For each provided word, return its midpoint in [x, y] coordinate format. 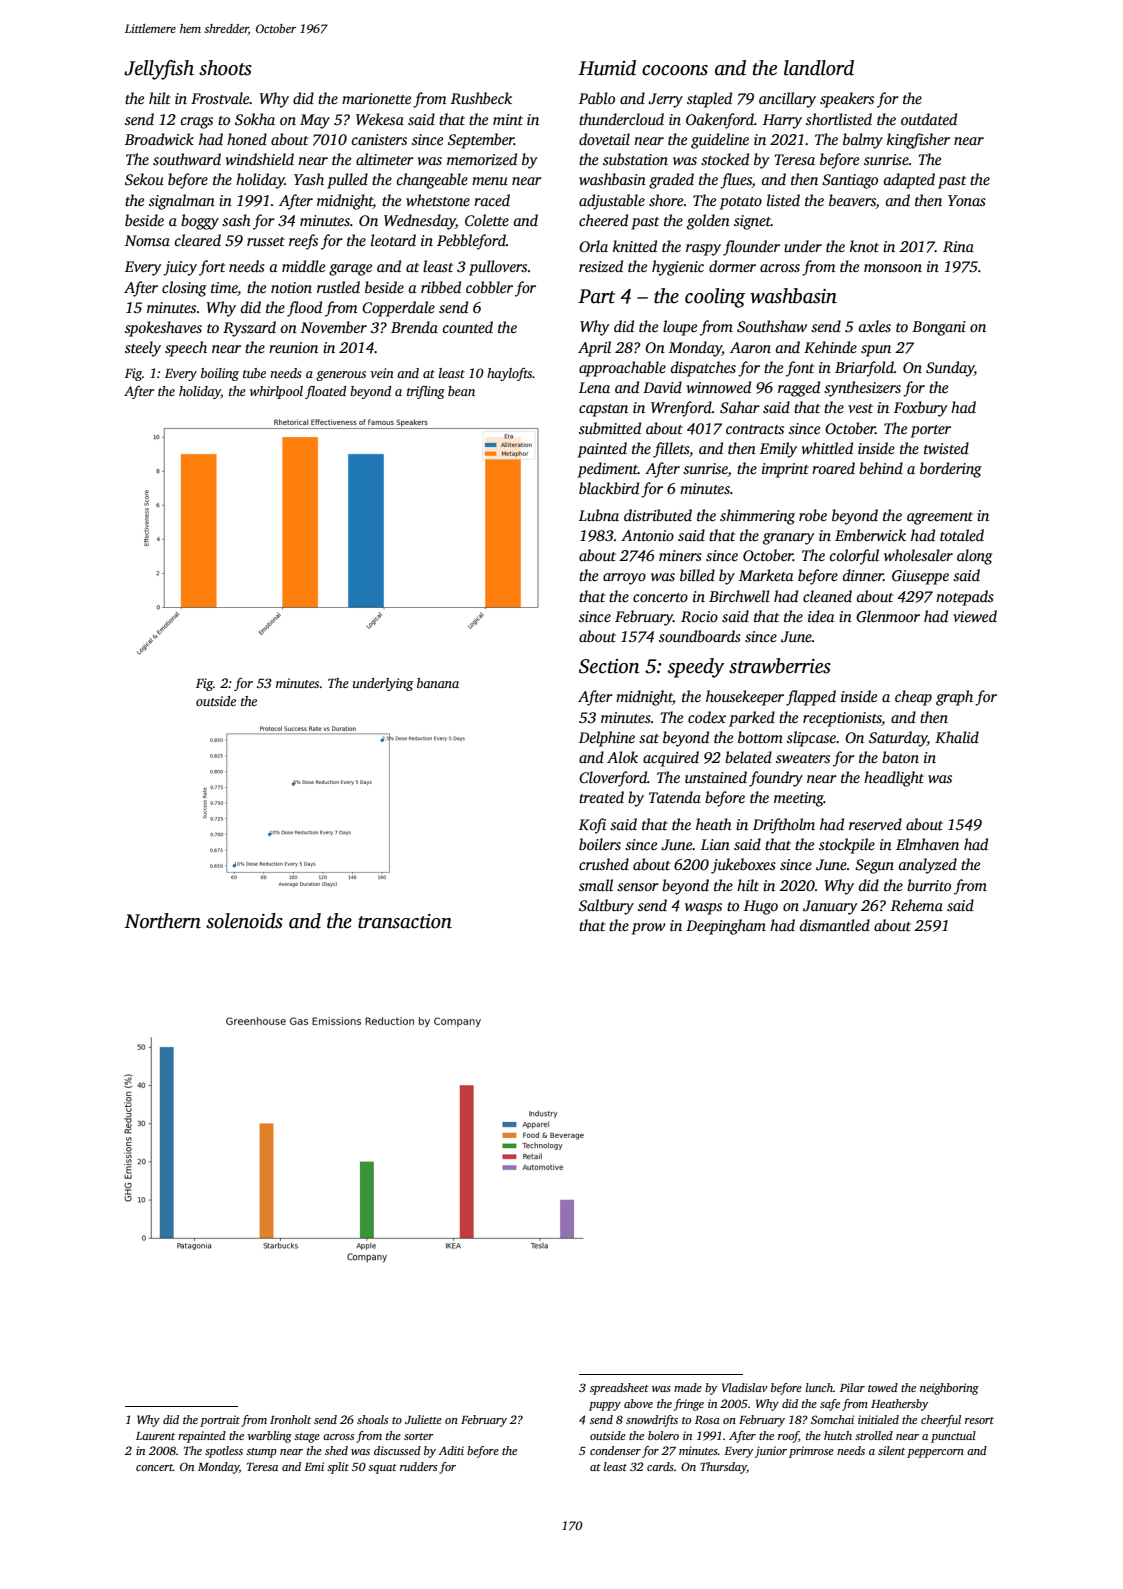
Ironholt [290, 1419]
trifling [426, 392]
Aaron [750, 347]
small [596, 885]
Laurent [155, 1436]
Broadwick [159, 139]
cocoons [675, 70]
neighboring [949, 1389]
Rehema [917, 905]
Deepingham [726, 927]
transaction [405, 921]
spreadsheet [619, 1389]
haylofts [510, 374]
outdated [929, 119]
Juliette [423, 1419]
